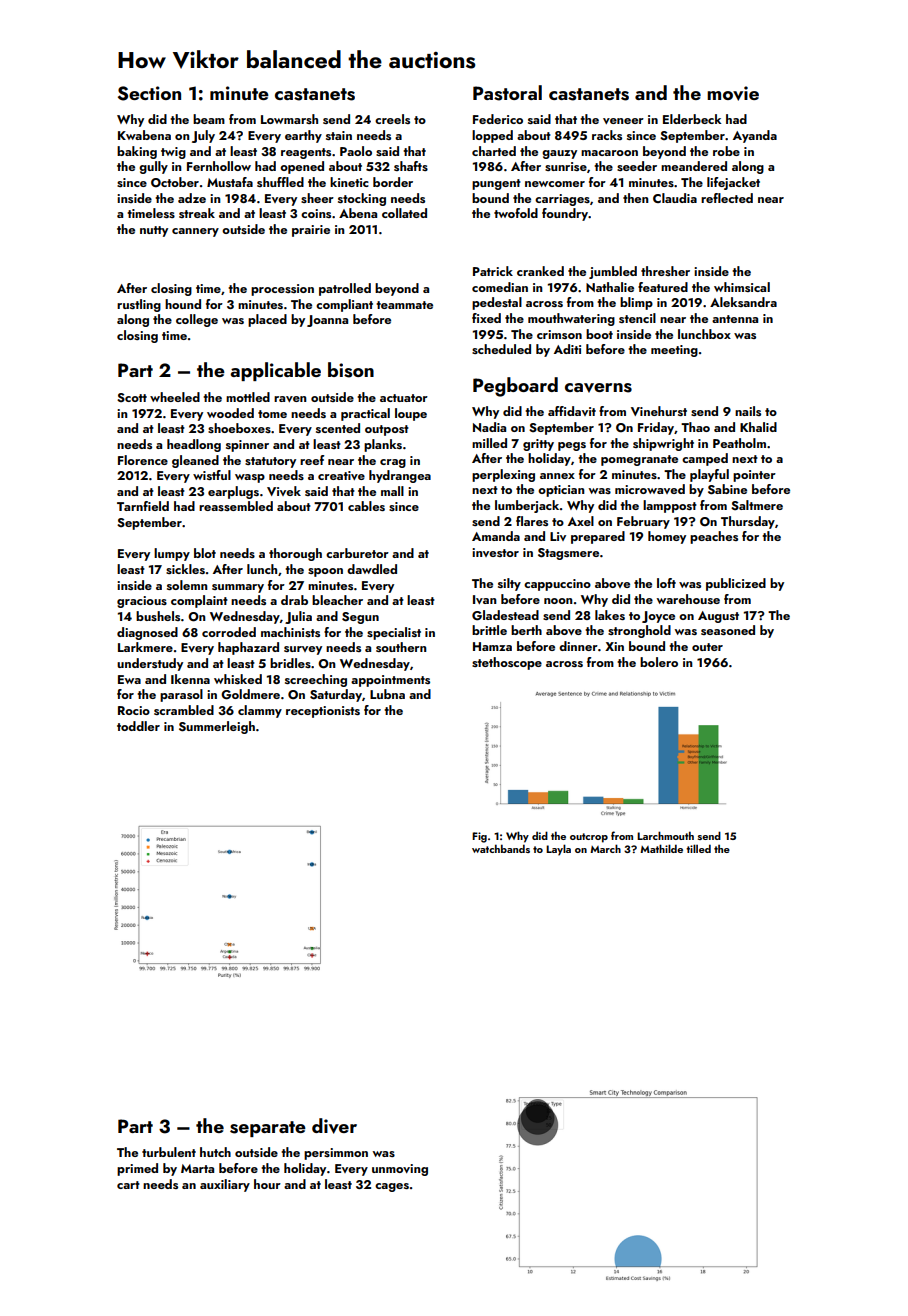  What do you see at coordinates (743, 302) in the document?
I see `Aleksandra` at bounding box center [743, 302].
